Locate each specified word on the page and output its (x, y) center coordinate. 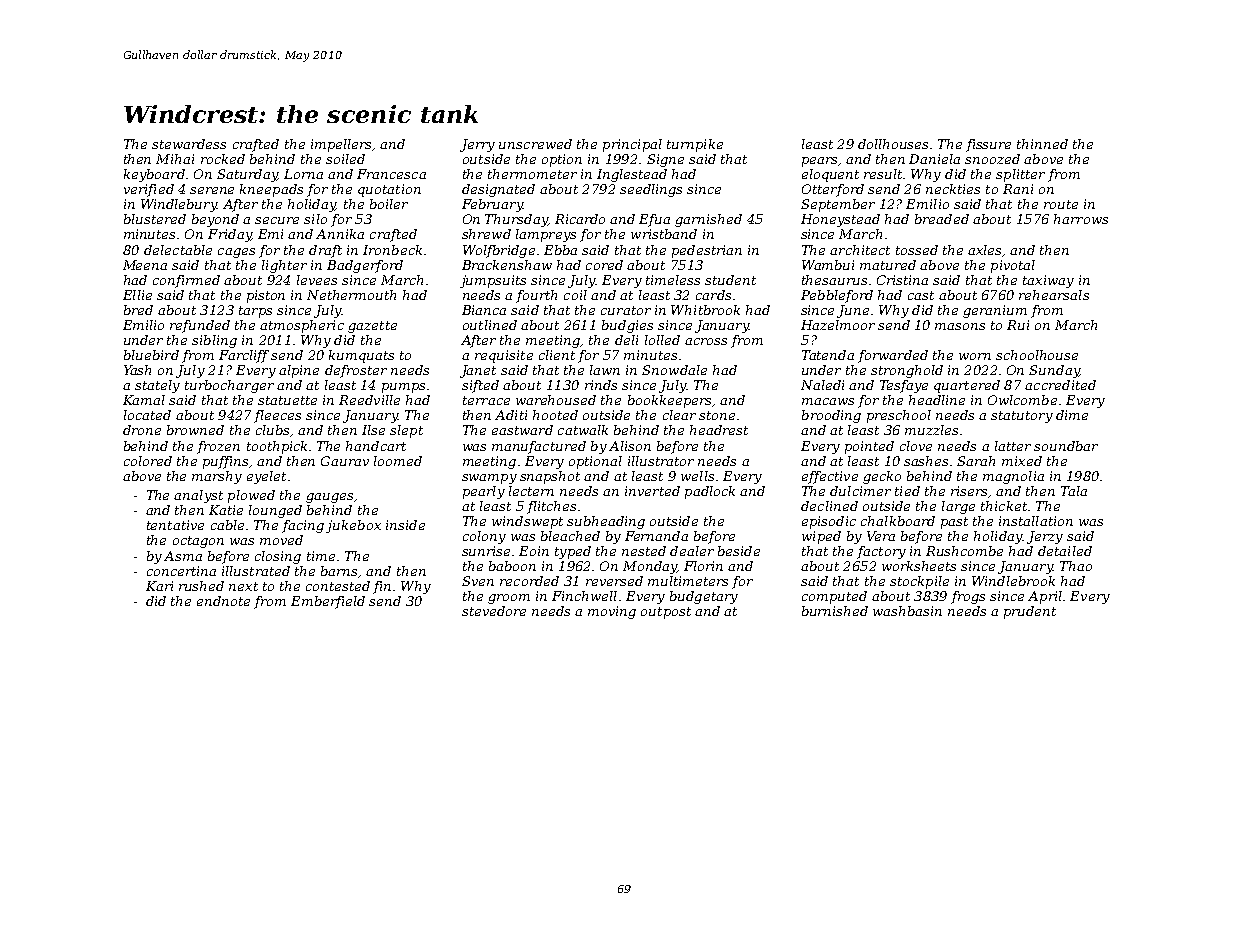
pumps (403, 388)
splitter (1020, 175)
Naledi (822, 385)
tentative (175, 525)
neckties (953, 189)
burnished (835, 611)
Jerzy (1045, 537)
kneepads (271, 190)
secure (277, 220)
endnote (223, 601)
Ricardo (580, 219)
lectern (531, 491)
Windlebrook (1013, 581)
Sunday (1054, 371)
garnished (708, 220)
